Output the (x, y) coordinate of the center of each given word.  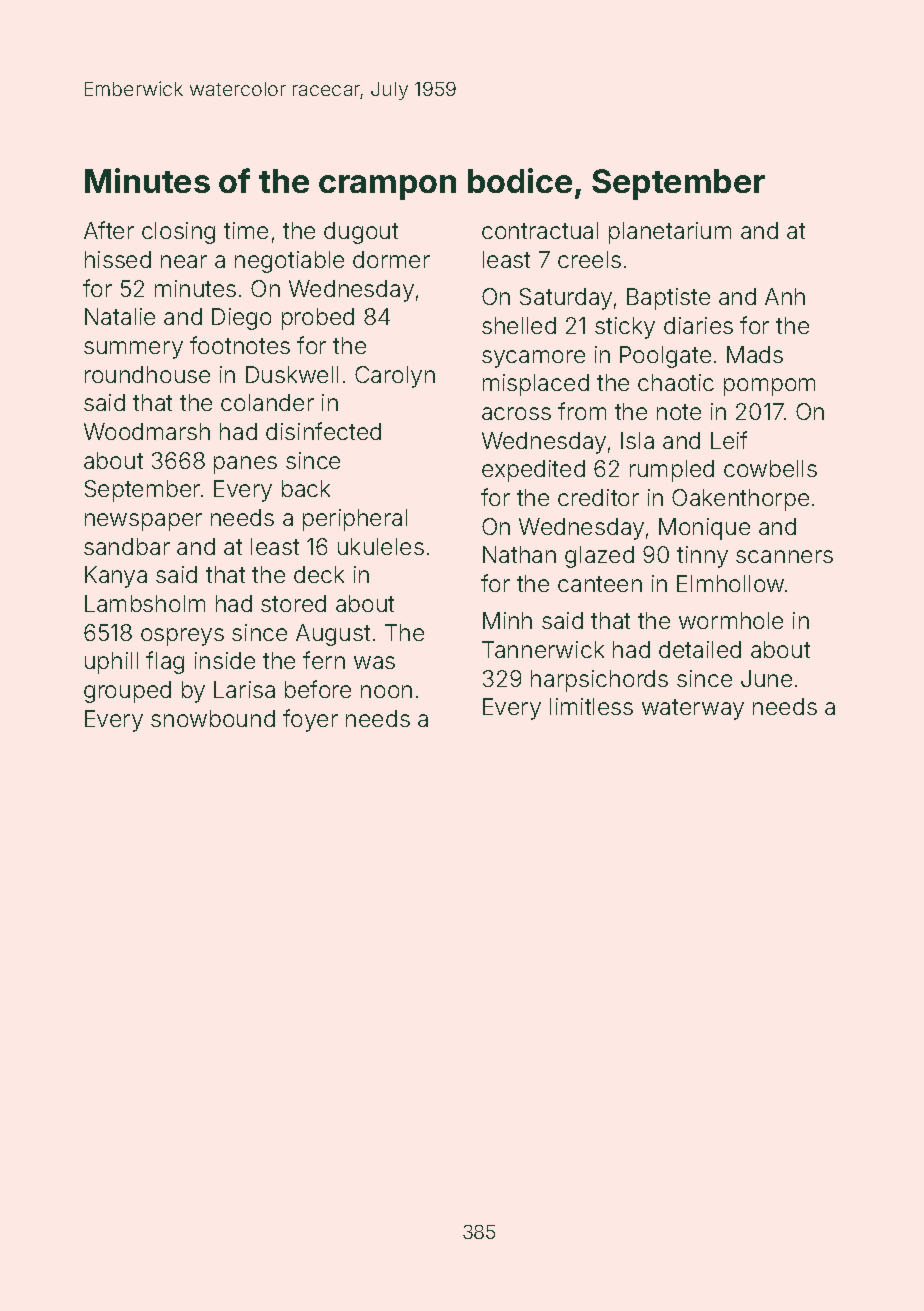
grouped (127, 692)
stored (293, 603)
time (246, 230)
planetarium (670, 233)
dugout (361, 233)
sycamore (533, 359)
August (333, 635)
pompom (769, 387)
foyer (310, 720)
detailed (700, 649)
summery (133, 350)
